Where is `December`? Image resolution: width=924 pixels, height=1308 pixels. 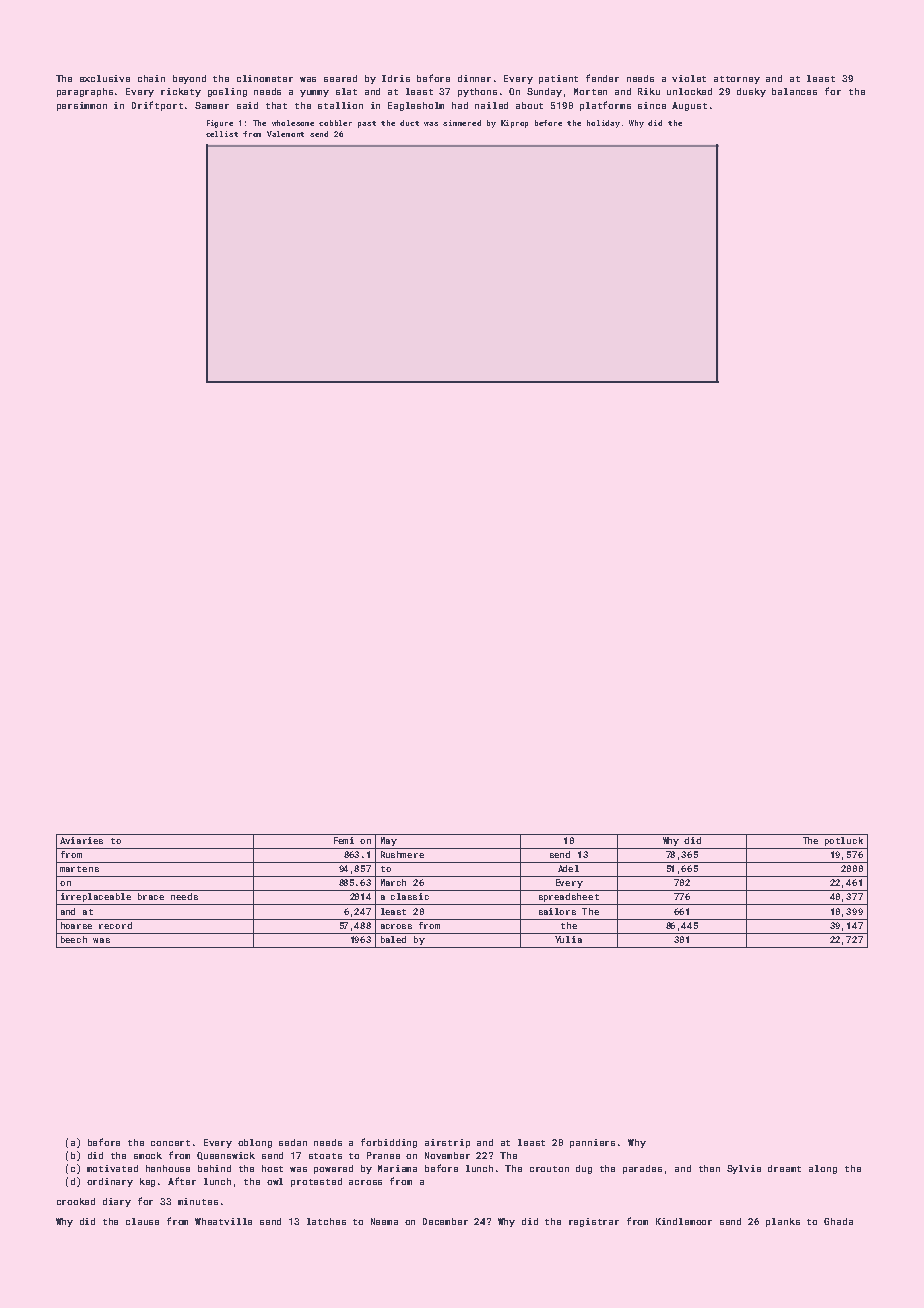
December is located at coordinates (445, 1221).
